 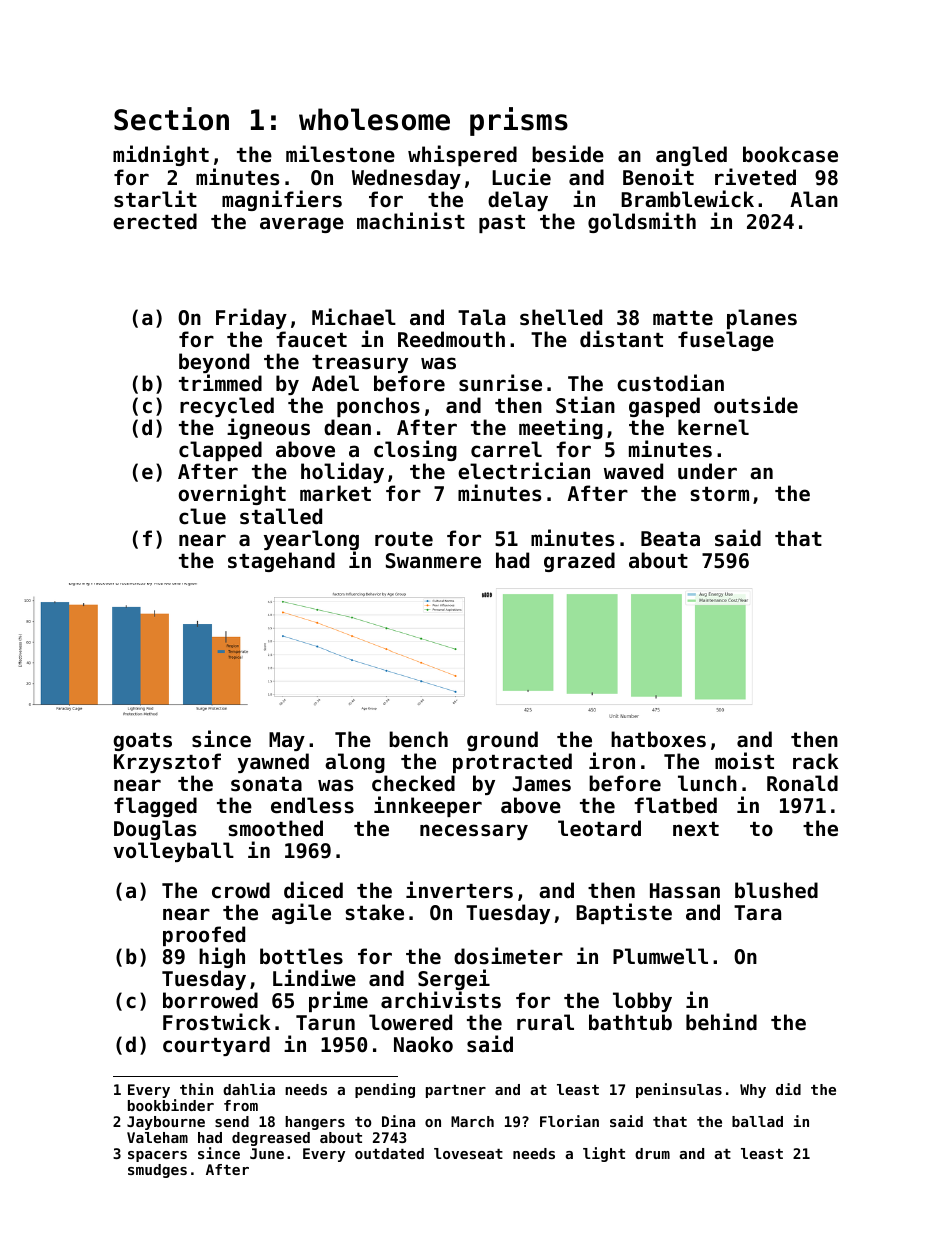 What do you see at coordinates (612, 761) in the image?
I see `iron` at bounding box center [612, 761].
